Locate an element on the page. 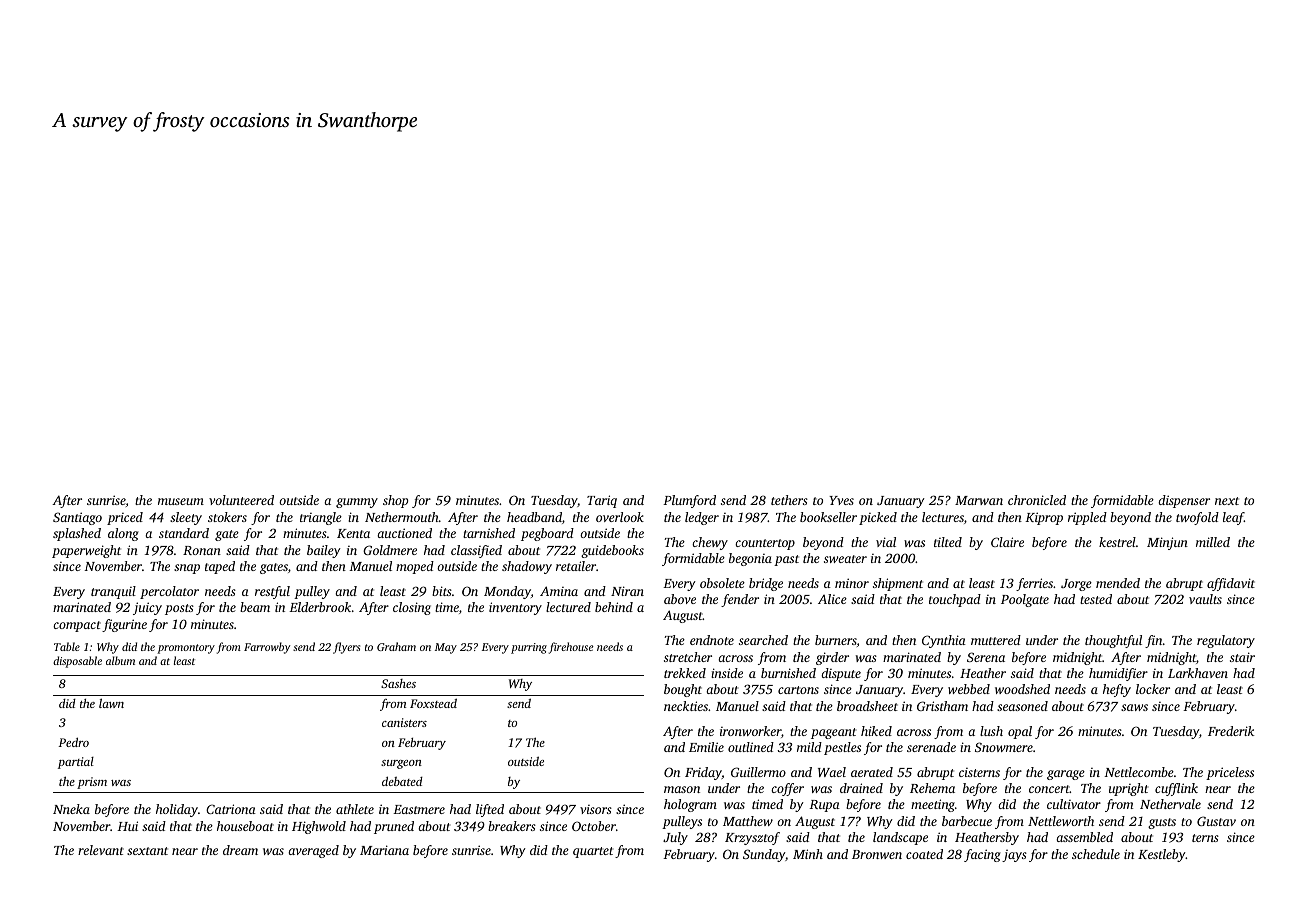  Pedro is located at coordinates (73, 742).
